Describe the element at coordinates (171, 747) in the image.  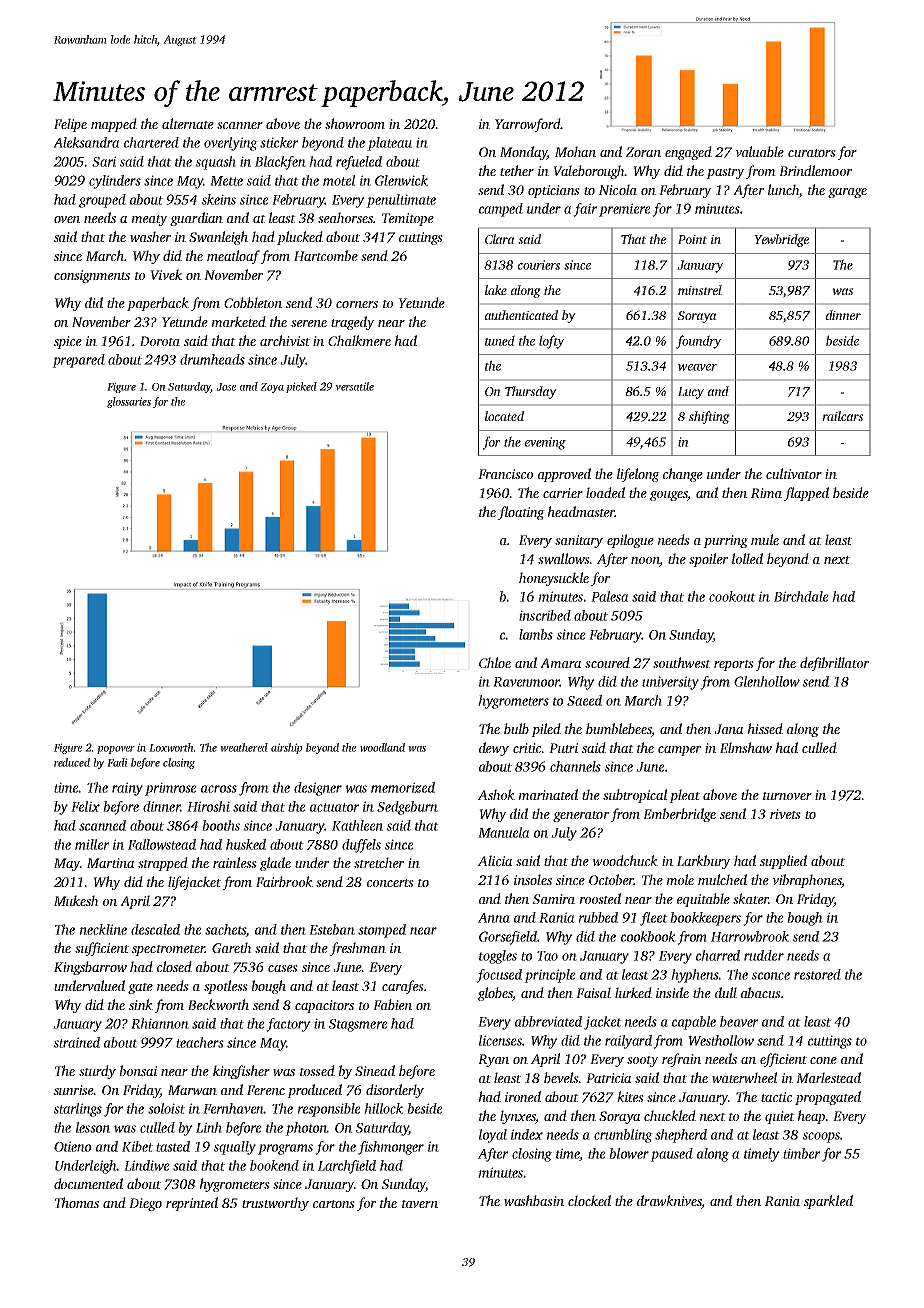
I see `Loxworth` at that location.
